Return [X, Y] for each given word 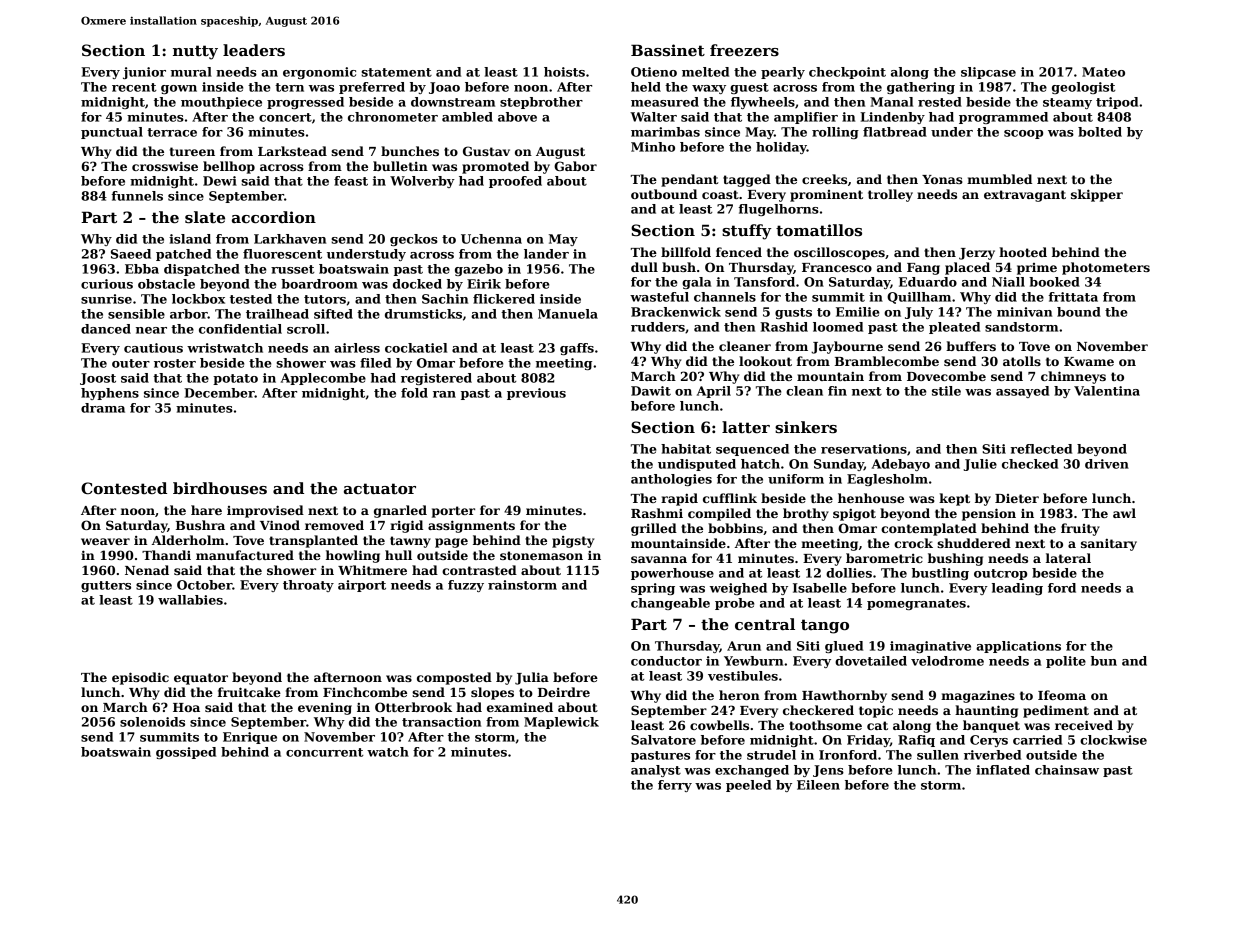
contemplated [929, 529]
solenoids [152, 722]
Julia [532, 678]
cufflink [730, 498]
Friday [868, 741]
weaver [105, 541]
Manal [891, 102]
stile [946, 391]
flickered [504, 299]
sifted [333, 314]
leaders [254, 50]
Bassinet [668, 50]
